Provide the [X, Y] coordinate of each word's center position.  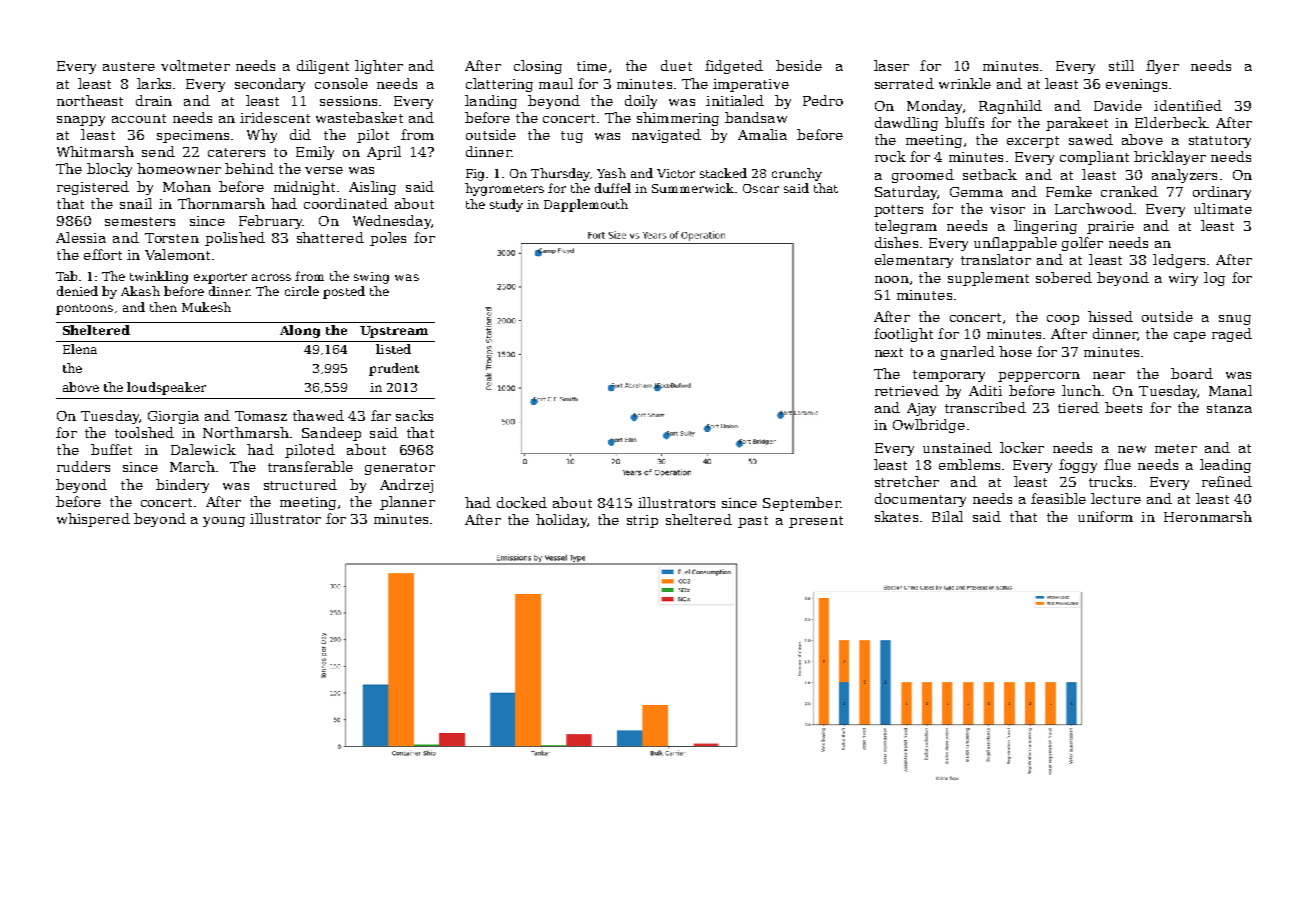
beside [799, 65]
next [889, 352]
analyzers [1184, 176]
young [224, 522]
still [1121, 65]
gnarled [968, 353]
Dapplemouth [586, 205]
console [341, 83]
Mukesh [206, 307]
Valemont [177, 254]
